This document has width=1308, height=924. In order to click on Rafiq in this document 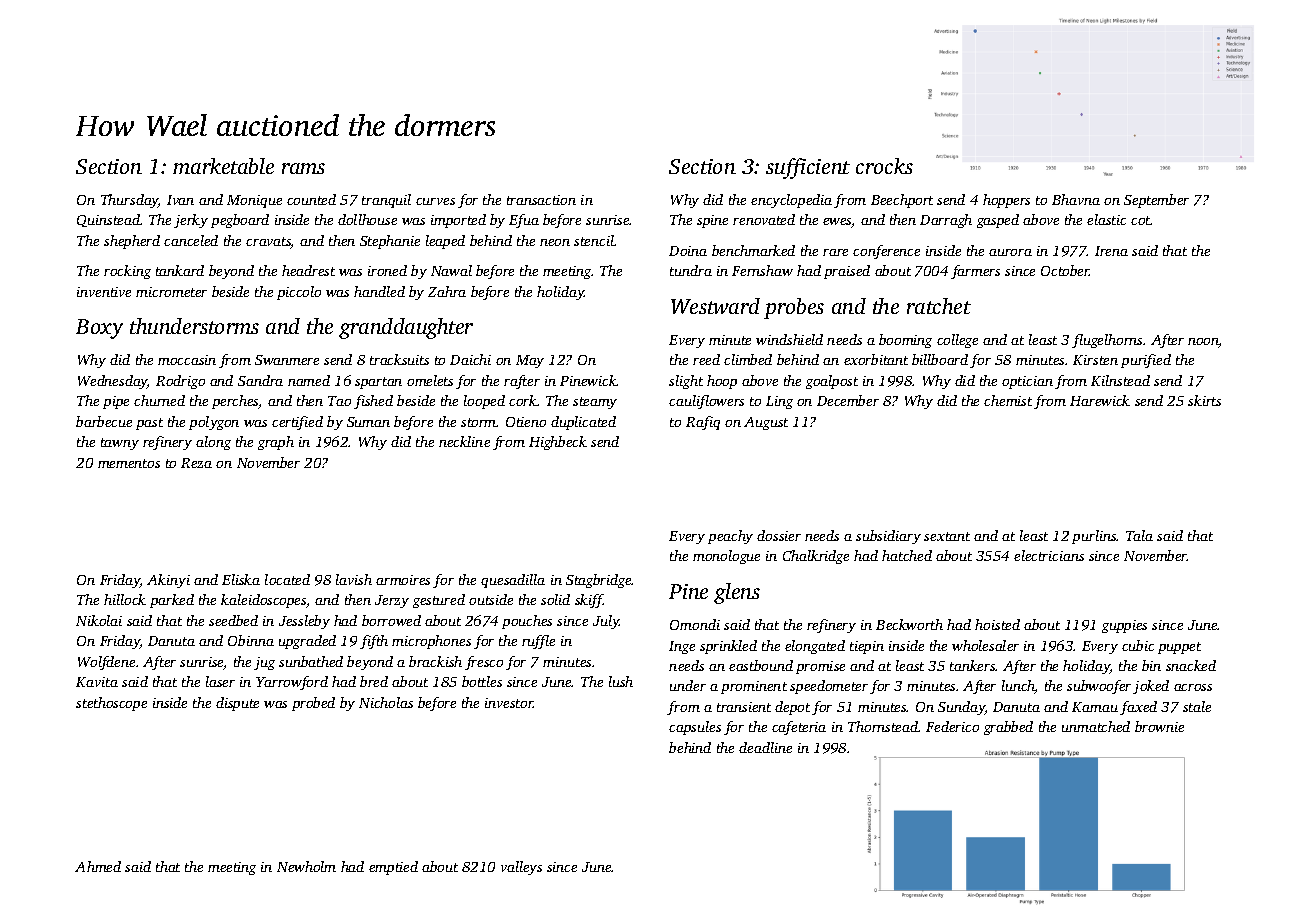, I will do `click(703, 423)`.
